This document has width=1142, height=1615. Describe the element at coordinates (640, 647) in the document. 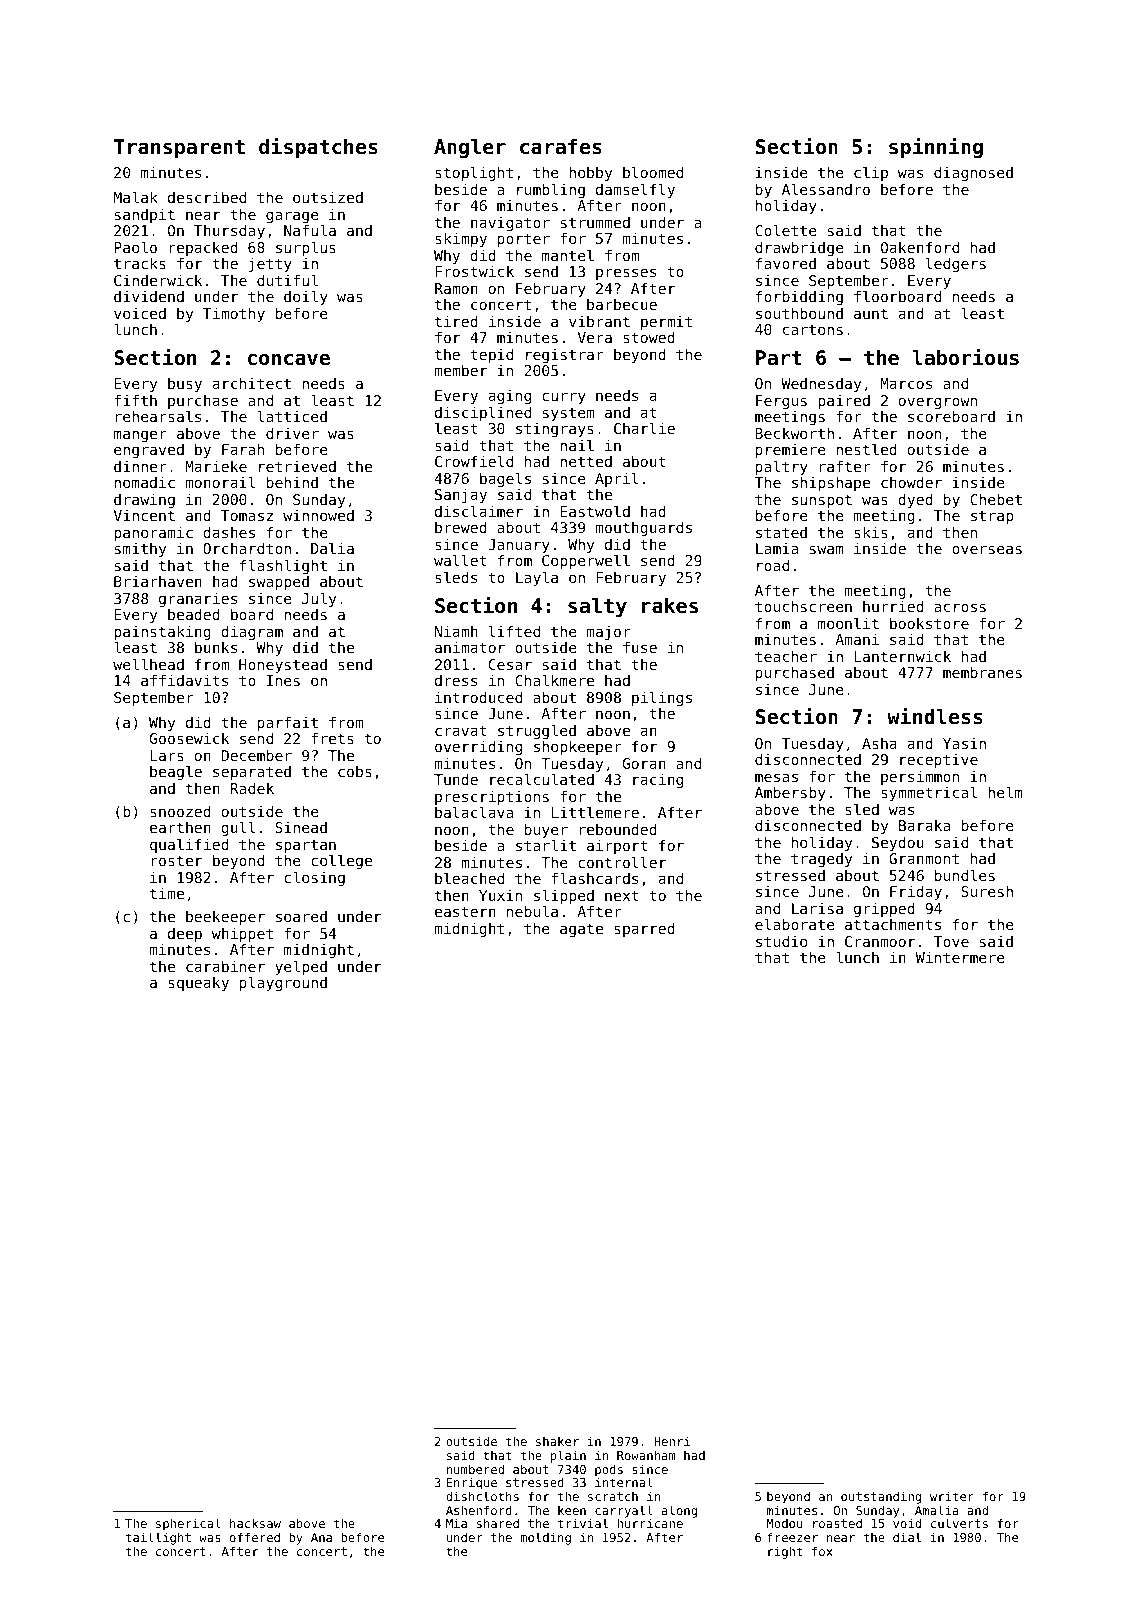

I see `fuse` at that location.
